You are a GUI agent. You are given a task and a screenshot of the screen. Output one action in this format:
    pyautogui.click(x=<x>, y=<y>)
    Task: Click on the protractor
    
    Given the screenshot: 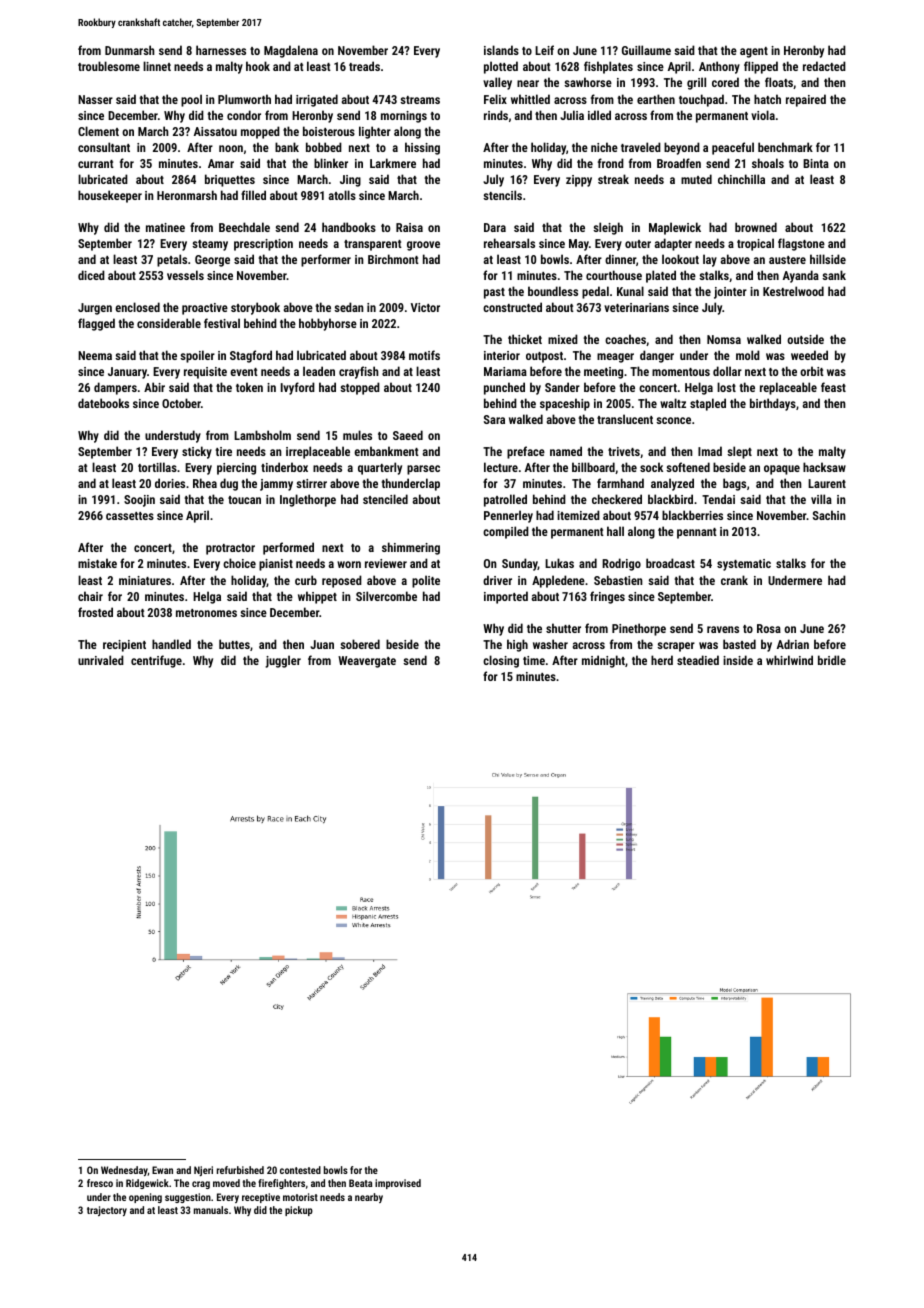 What is the action you would take?
    pyautogui.click(x=230, y=549)
